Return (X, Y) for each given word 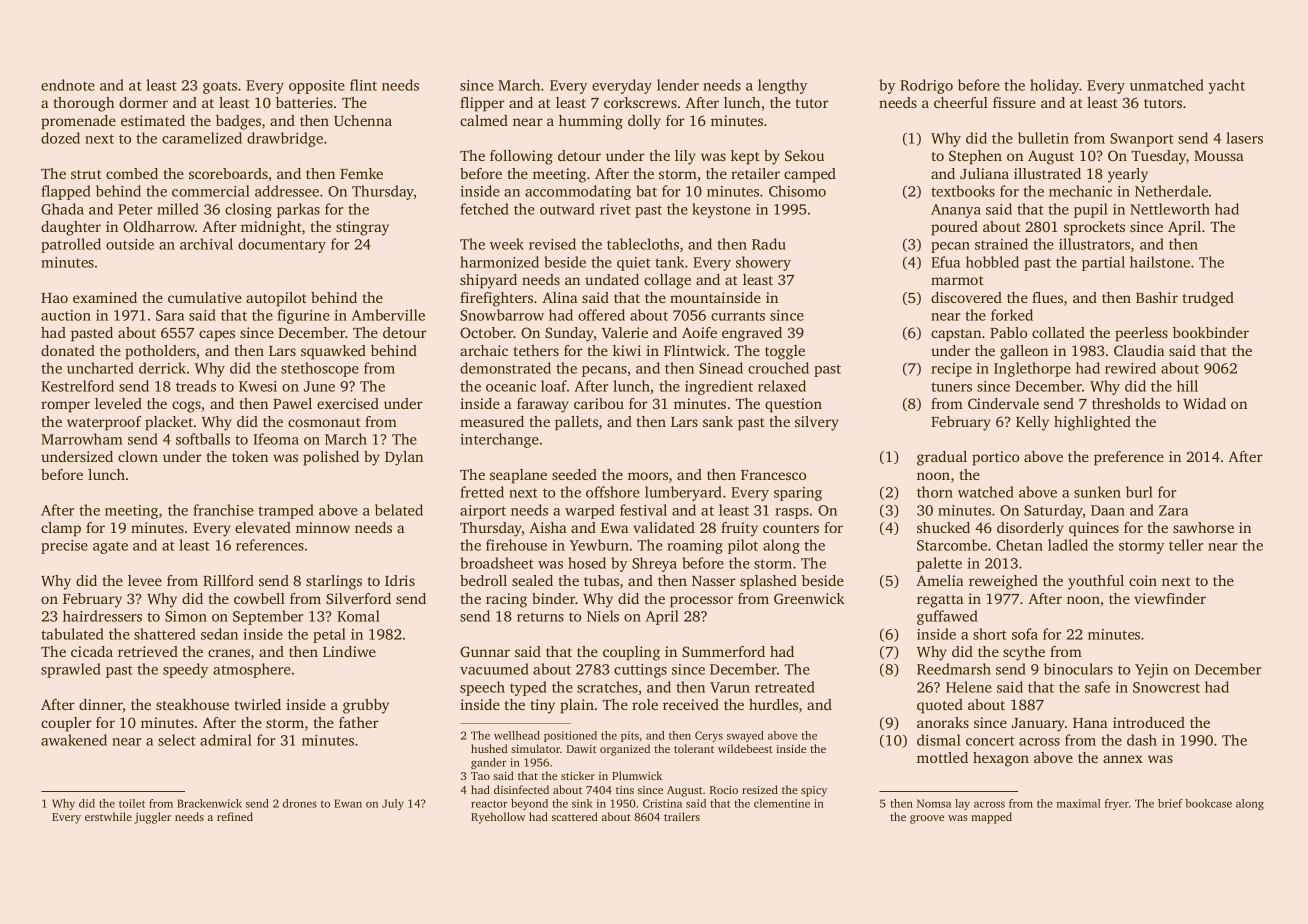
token (250, 456)
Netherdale (1171, 191)
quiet (634, 264)
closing (248, 210)
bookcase (1208, 803)
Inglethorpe (1032, 369)
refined (235, 816)
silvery (817, 423)
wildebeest (745, 748)
